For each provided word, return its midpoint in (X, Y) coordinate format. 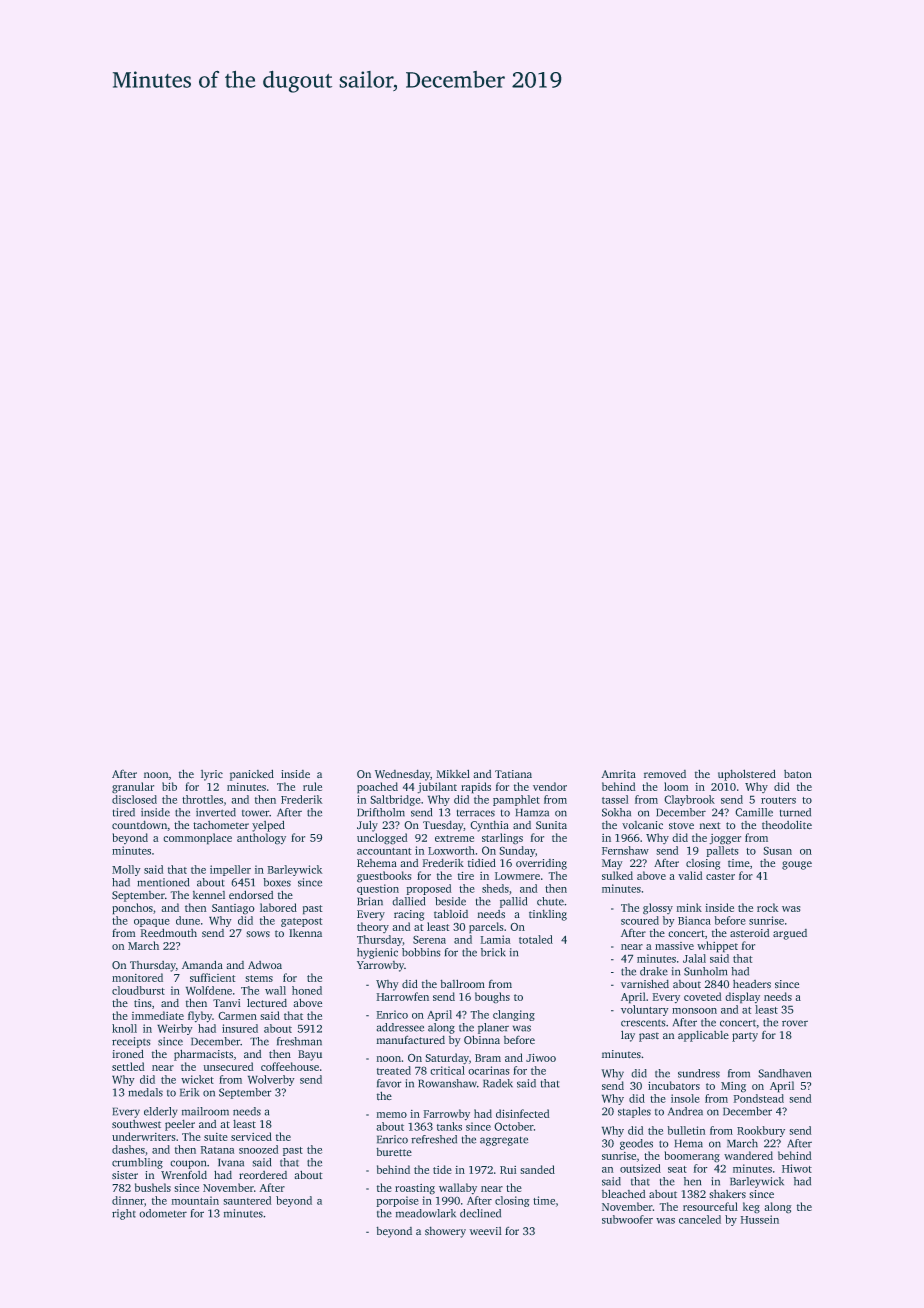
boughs (492, 997)
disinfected (522, 1113)
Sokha (616, 812)
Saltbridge (396, 800)
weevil (485, 1231)
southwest (136, 1124)
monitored (137, 977)
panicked (252, 775)
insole (685, 1098)
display (743, 997)
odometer (163, 1213)
